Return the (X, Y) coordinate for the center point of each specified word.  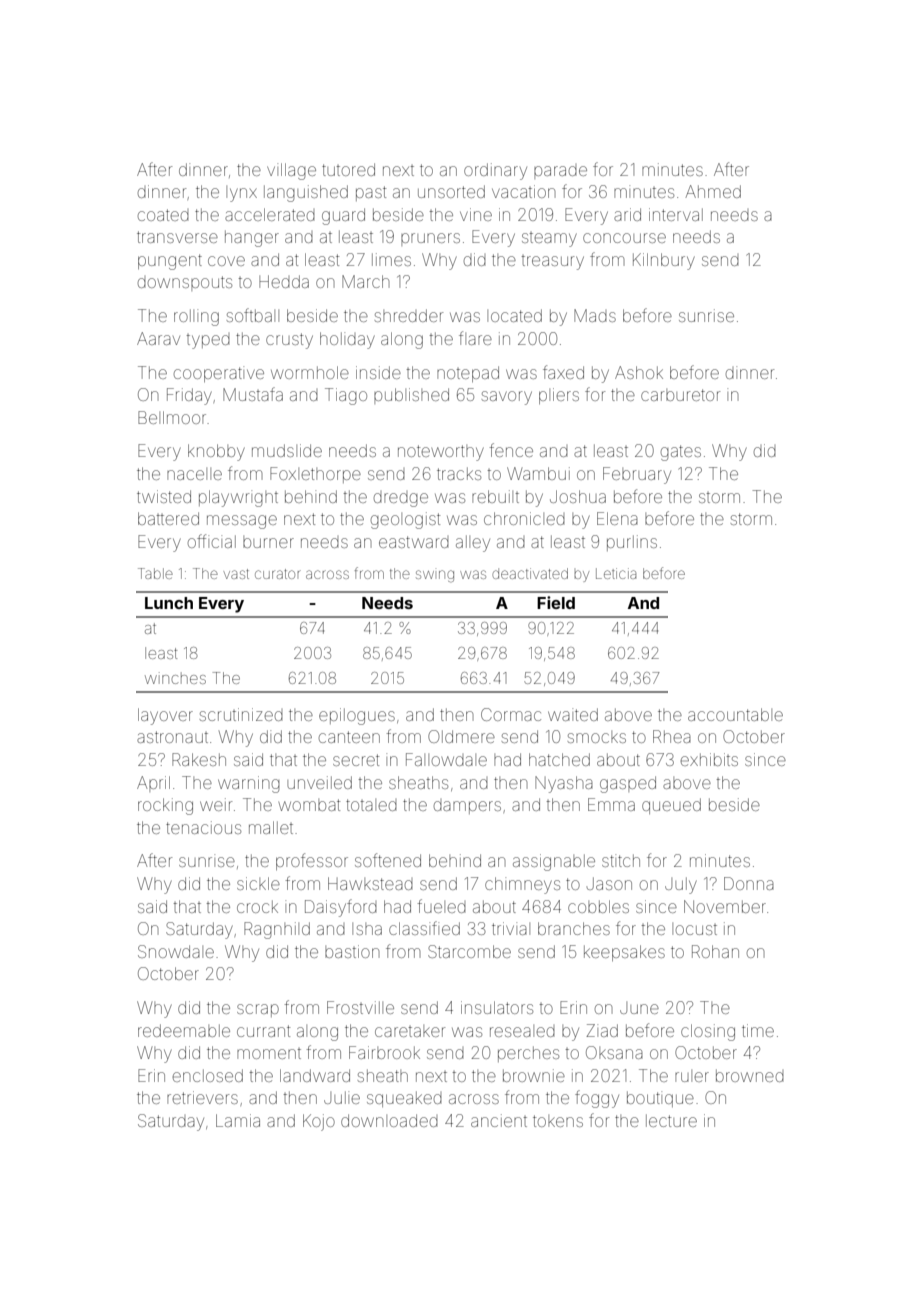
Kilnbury (664, 261)
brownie (534, 1075)
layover (165, 716)
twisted (164, 496)
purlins (632, 543)
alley (473, 543)
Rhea (672, 736)
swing (435, 576)
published (411, 396)
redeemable (184, 1030)
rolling (196, 317)
